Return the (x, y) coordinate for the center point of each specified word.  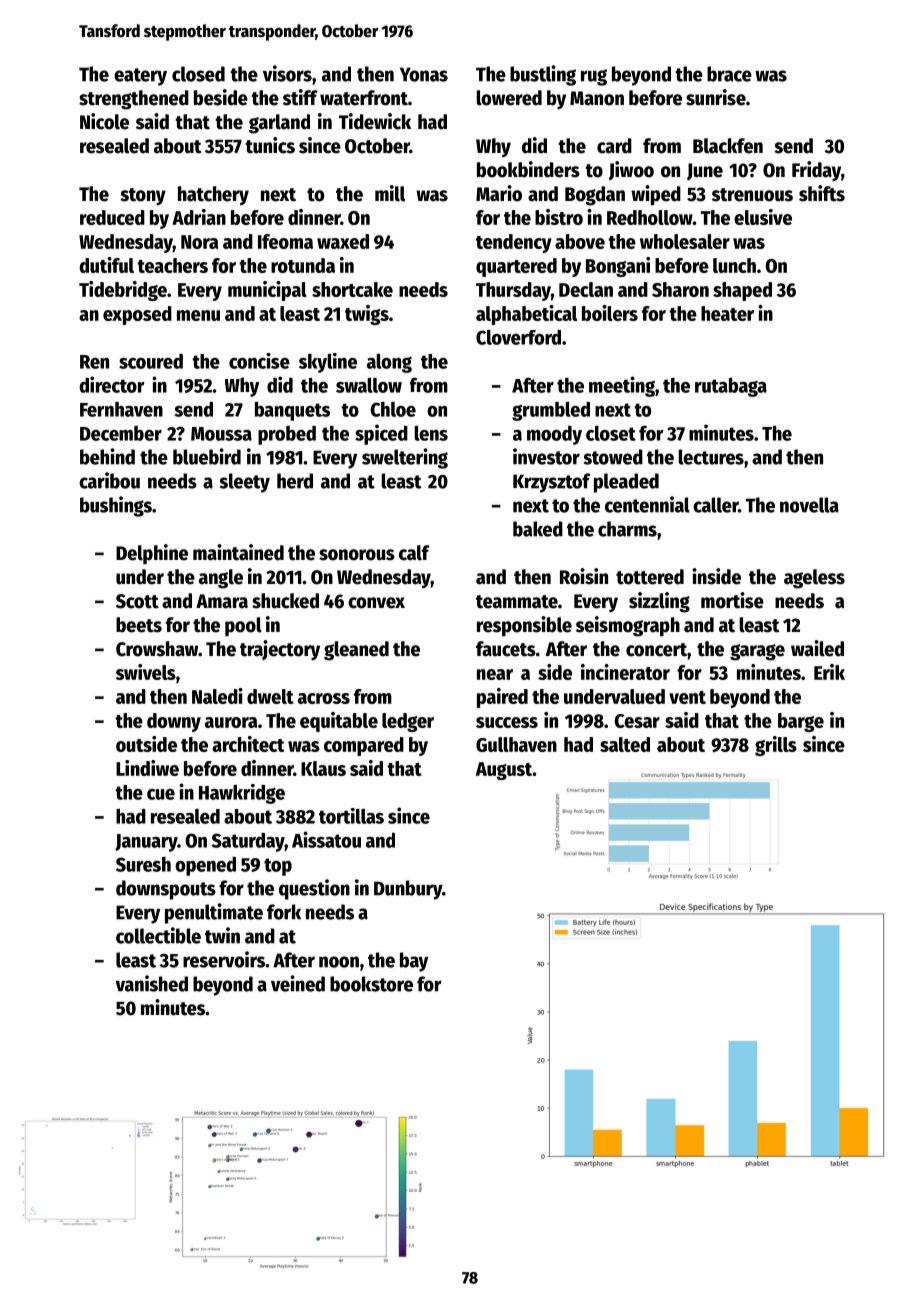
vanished (151, 983)
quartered (516, 267)
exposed (137, 315)
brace (729, 74)
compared (364, 746)
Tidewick (375, 121)
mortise (732, 600)
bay (414, 962)
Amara (222, 601)
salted (625, 744)
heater (727, 313)
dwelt (270, 696)
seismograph (628, 626)
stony (143, 197)
